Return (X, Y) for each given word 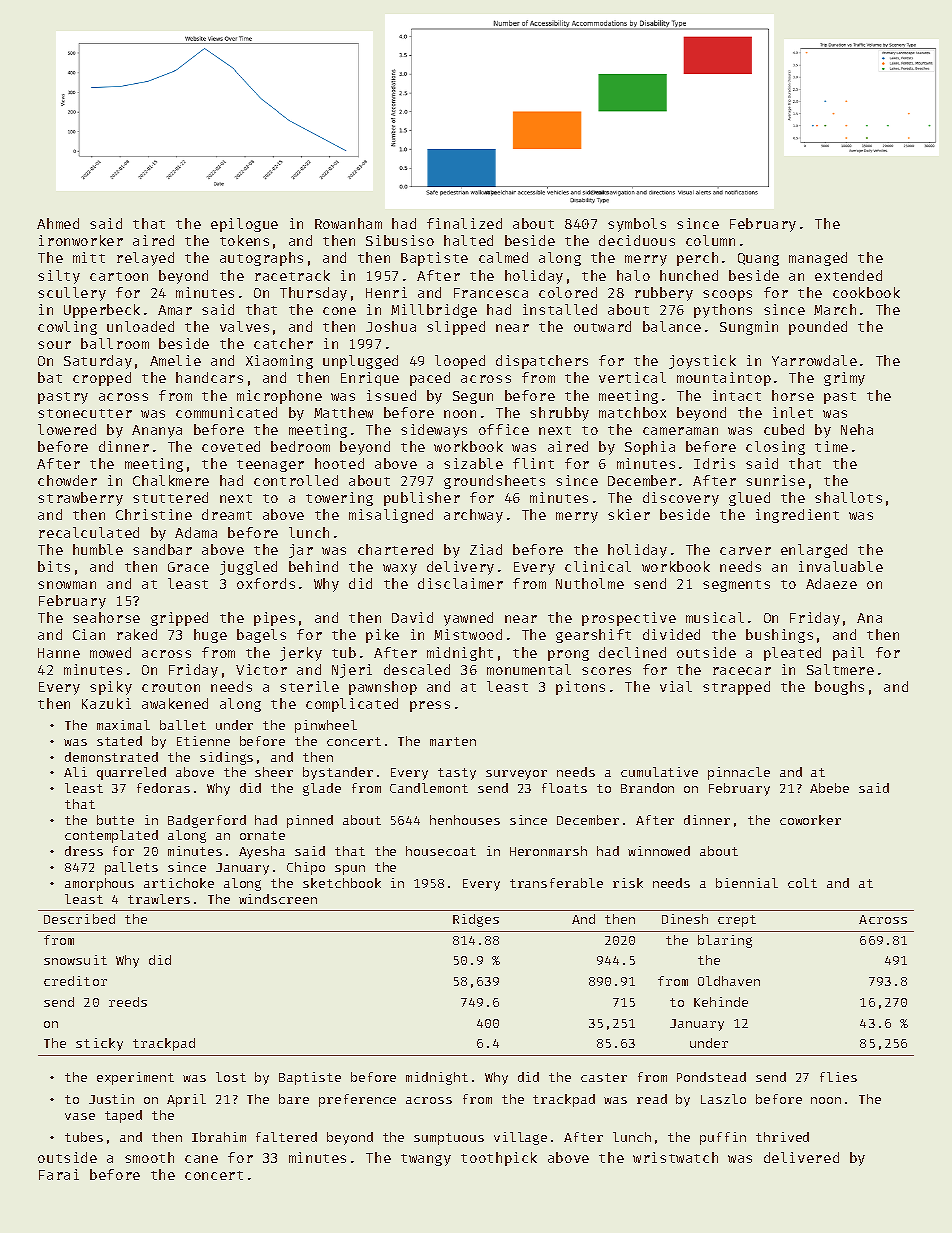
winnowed (659, 851)
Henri (386, 292)
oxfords (266, 583)
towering (339, 499)
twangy (426, 1160)
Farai (59, 1174)
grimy (844, 379)
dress (84, 851)
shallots (848, 497)
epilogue (244, 225)
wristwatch (675, 1157)
